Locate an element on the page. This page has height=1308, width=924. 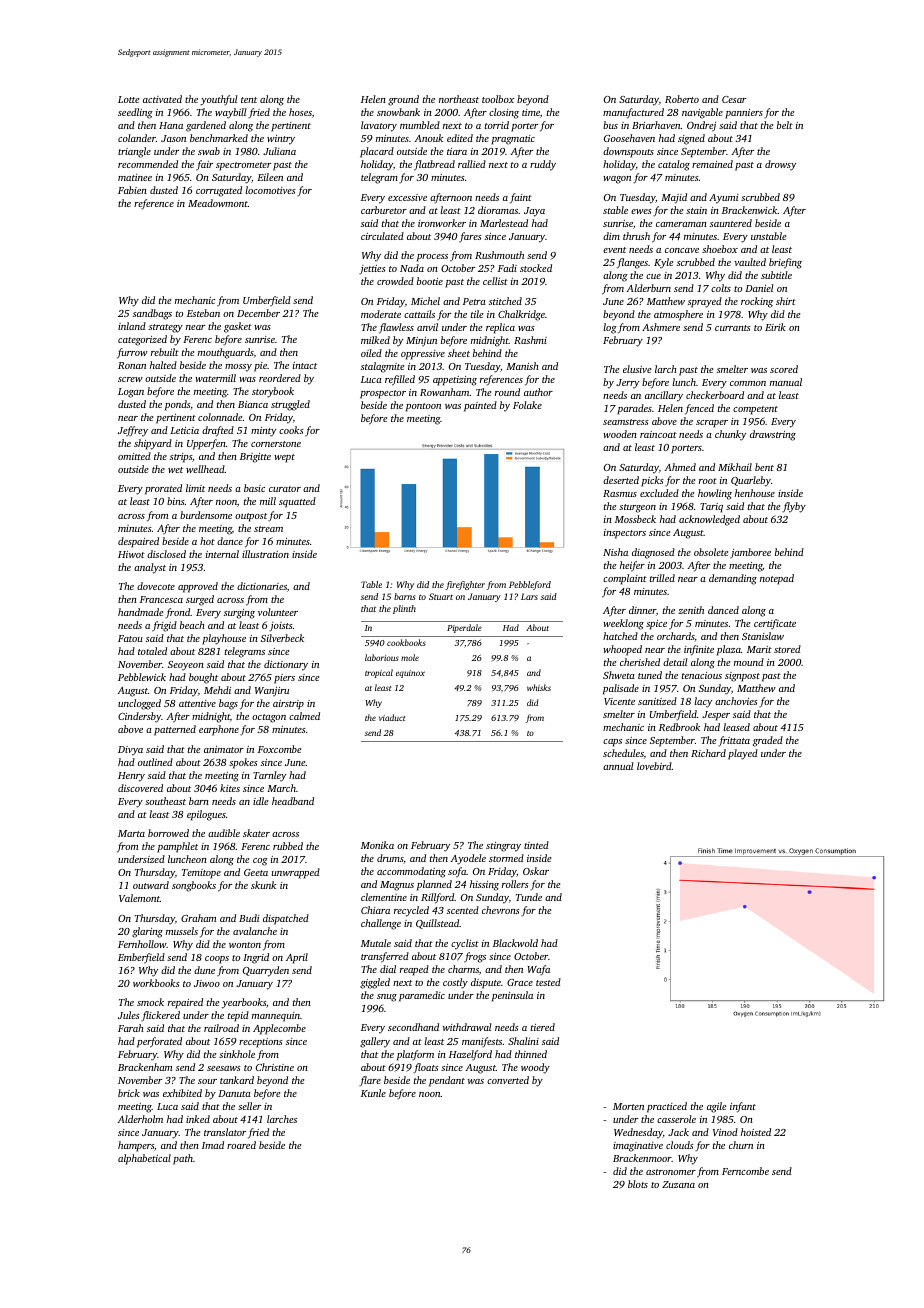
Kunle is located at coordinates (373, 1093).
